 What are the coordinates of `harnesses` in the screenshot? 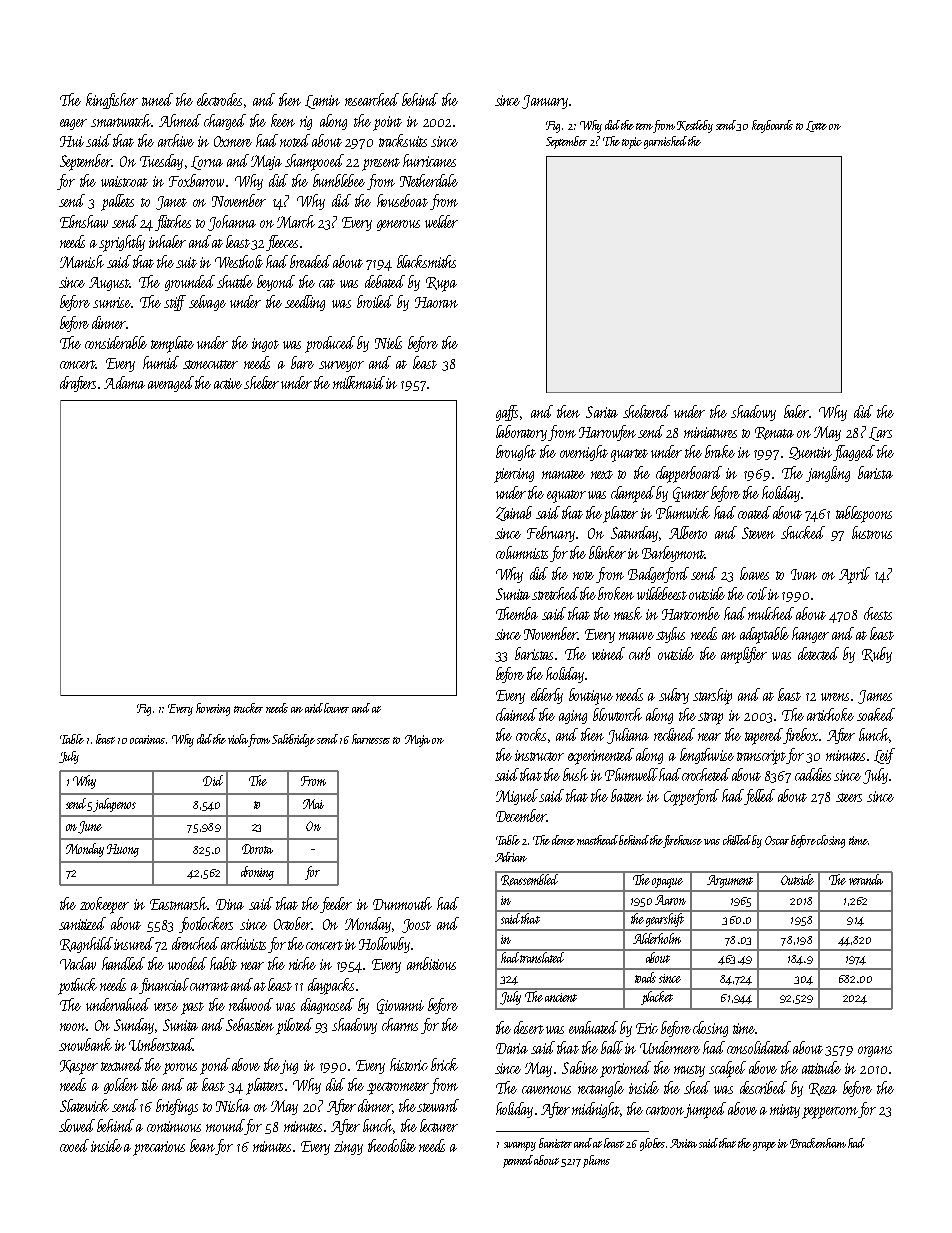 It's located at (371, 739).
